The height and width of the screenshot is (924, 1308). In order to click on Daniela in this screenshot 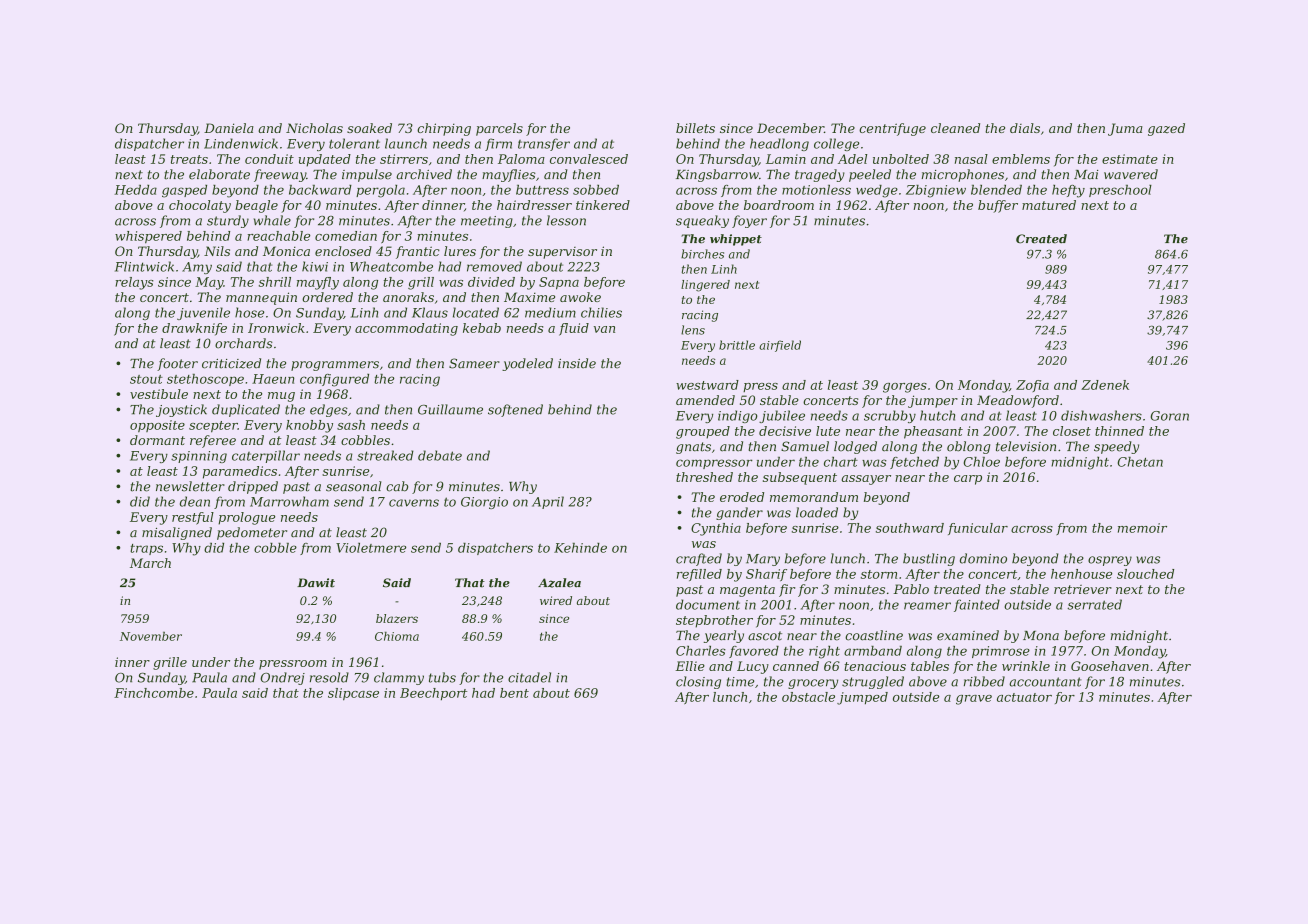, I will do `click(229, 128)`.
